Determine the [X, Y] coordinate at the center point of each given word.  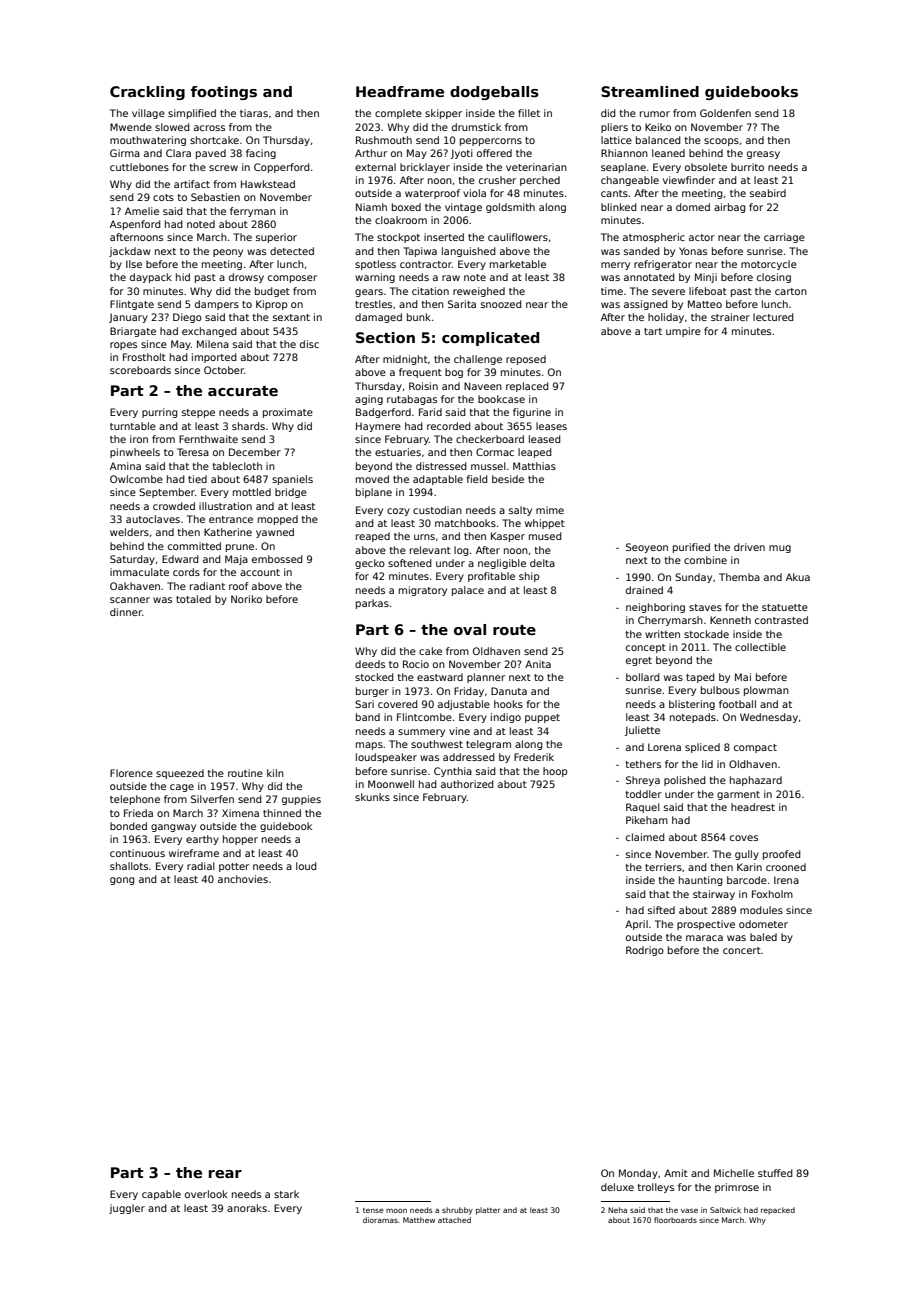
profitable [491, 577]
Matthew [419, 1220]
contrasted [781, 620]
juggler [127, 1209]
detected [292, 251]
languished [469, 252]
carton [791, 291]
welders [129, 532]
